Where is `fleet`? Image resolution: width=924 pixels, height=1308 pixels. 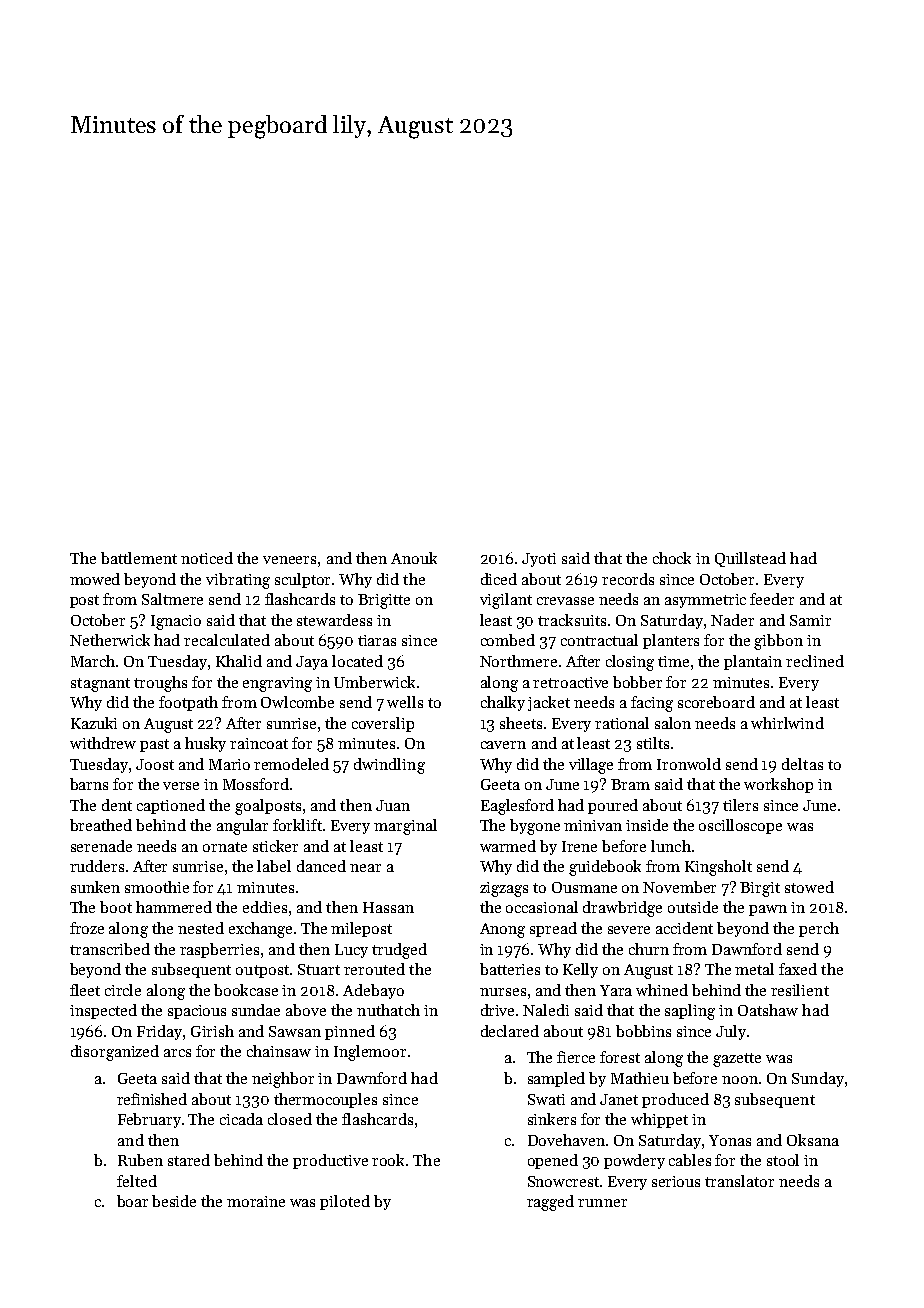
fleet is located at coordinates (85, 990).
